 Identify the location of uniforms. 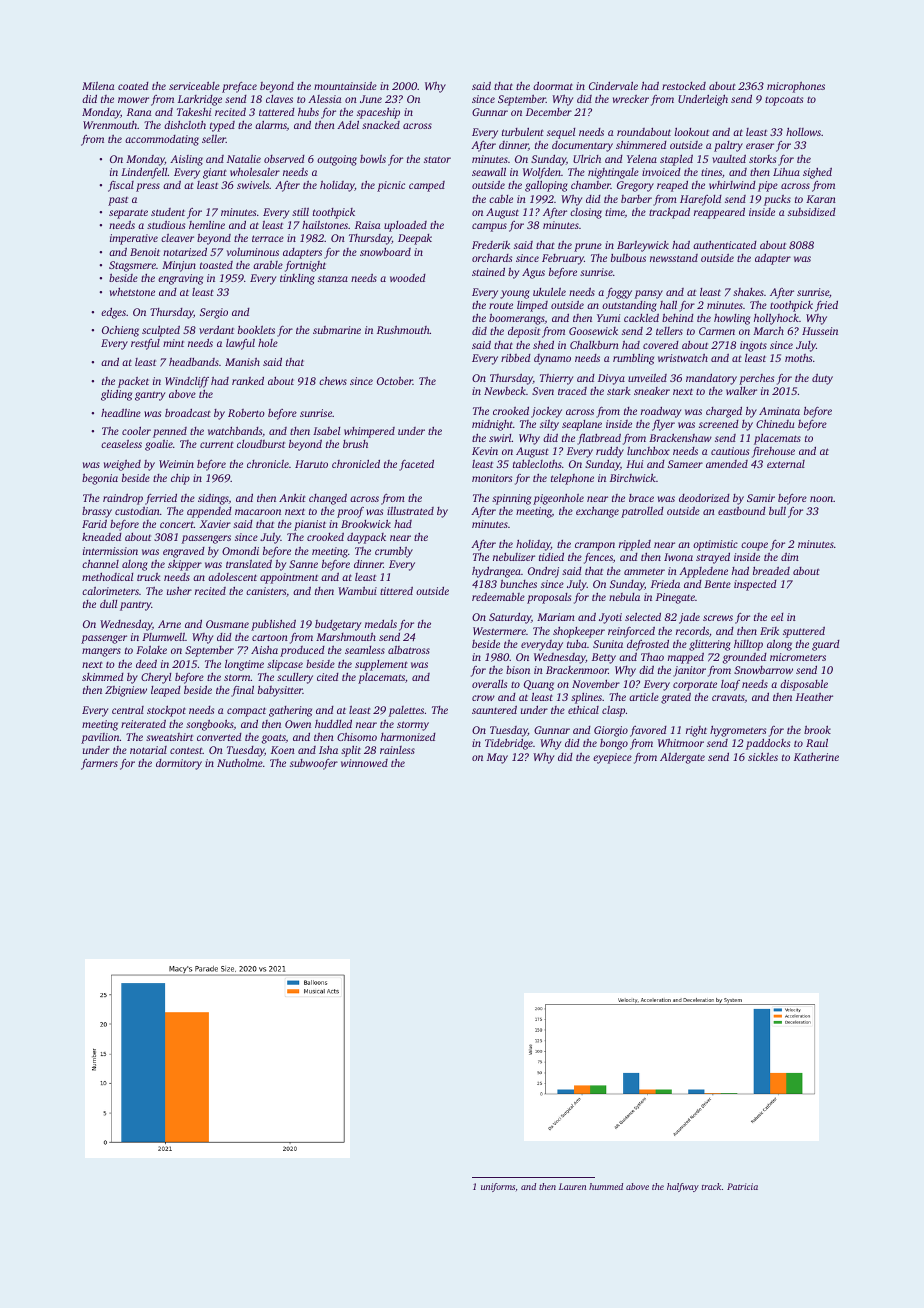
(498, 1187).
